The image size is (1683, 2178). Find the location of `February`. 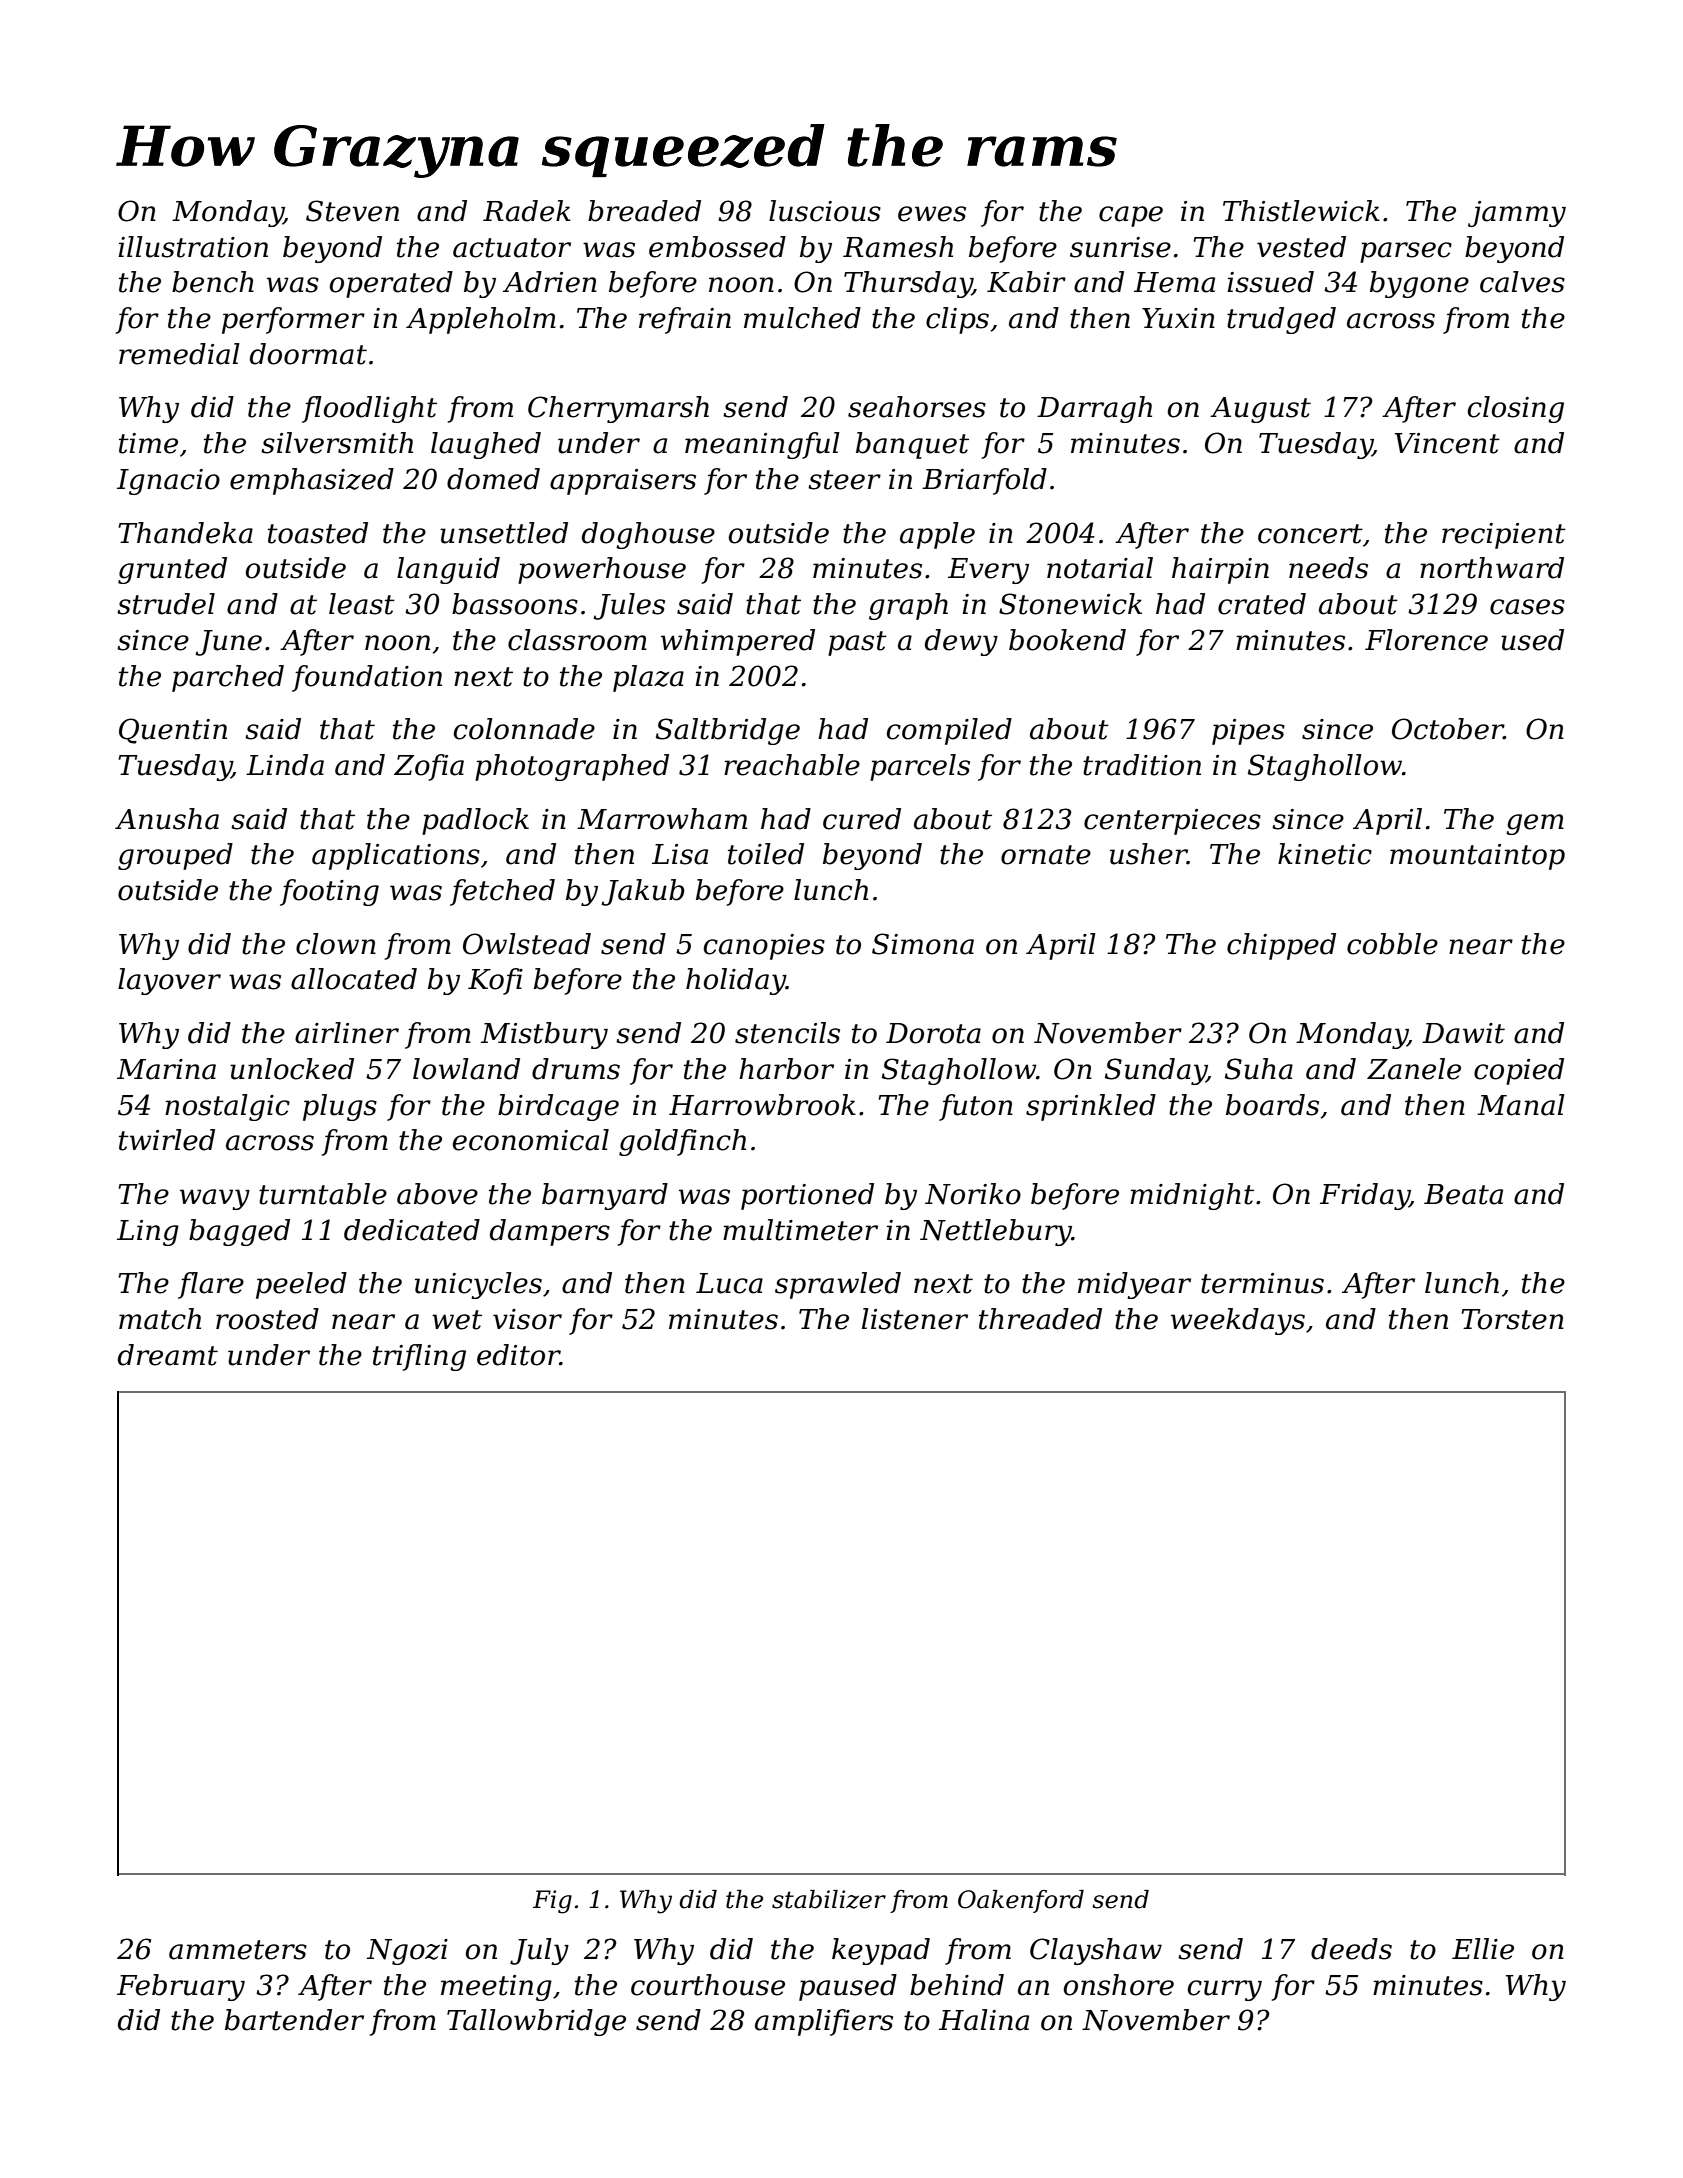

February is located at coordinates (181, 1987).
